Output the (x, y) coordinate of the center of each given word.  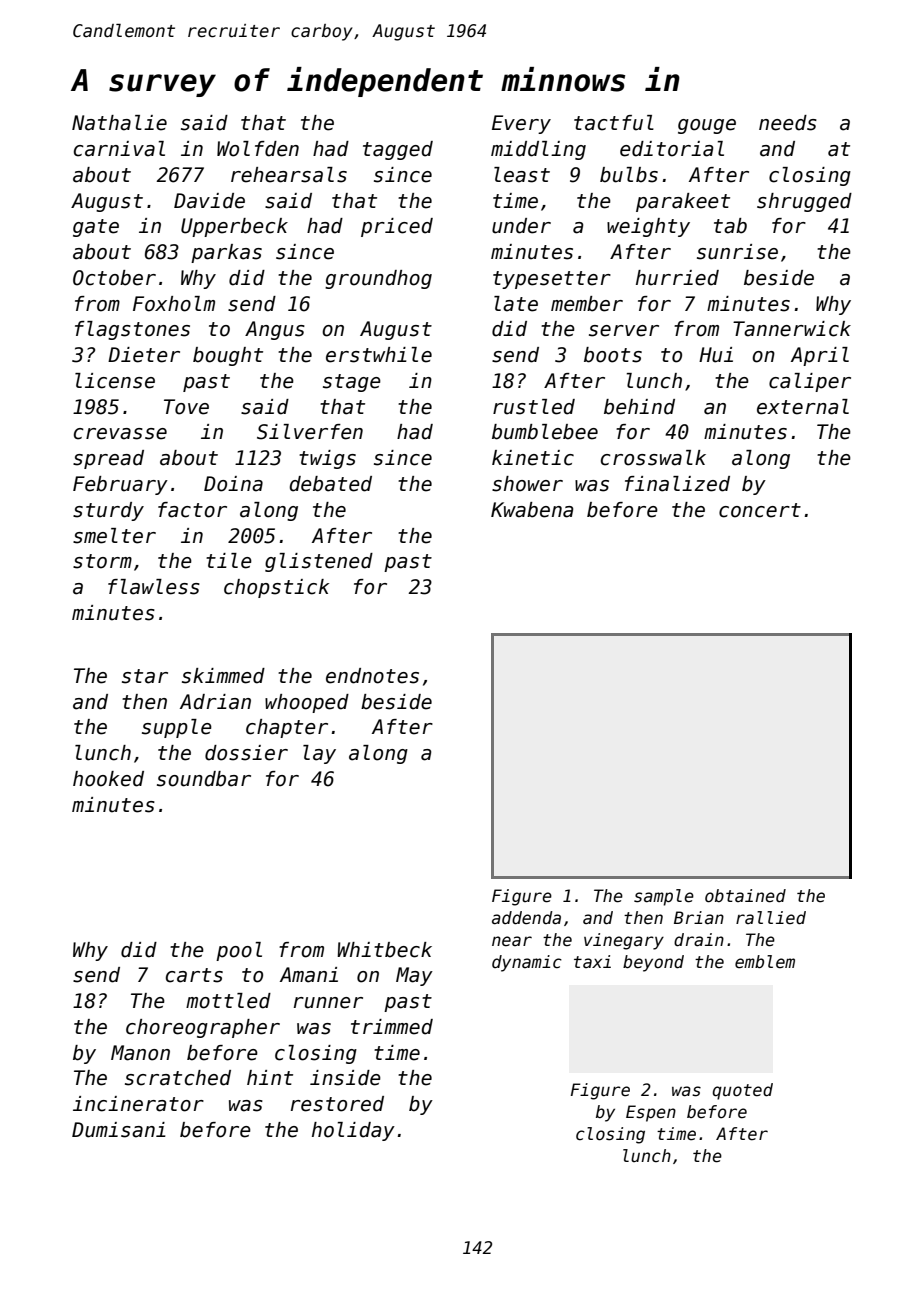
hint (270, 1077)
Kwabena (532, 510)
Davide (209, 201)
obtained (745, 896)
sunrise (737, 252)
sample (664, 897)
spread (108, 459)
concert (760, 510)
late (516, 304)
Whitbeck (384, 950)
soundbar (204, 779)
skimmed (223, 676)
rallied (771, 918)
